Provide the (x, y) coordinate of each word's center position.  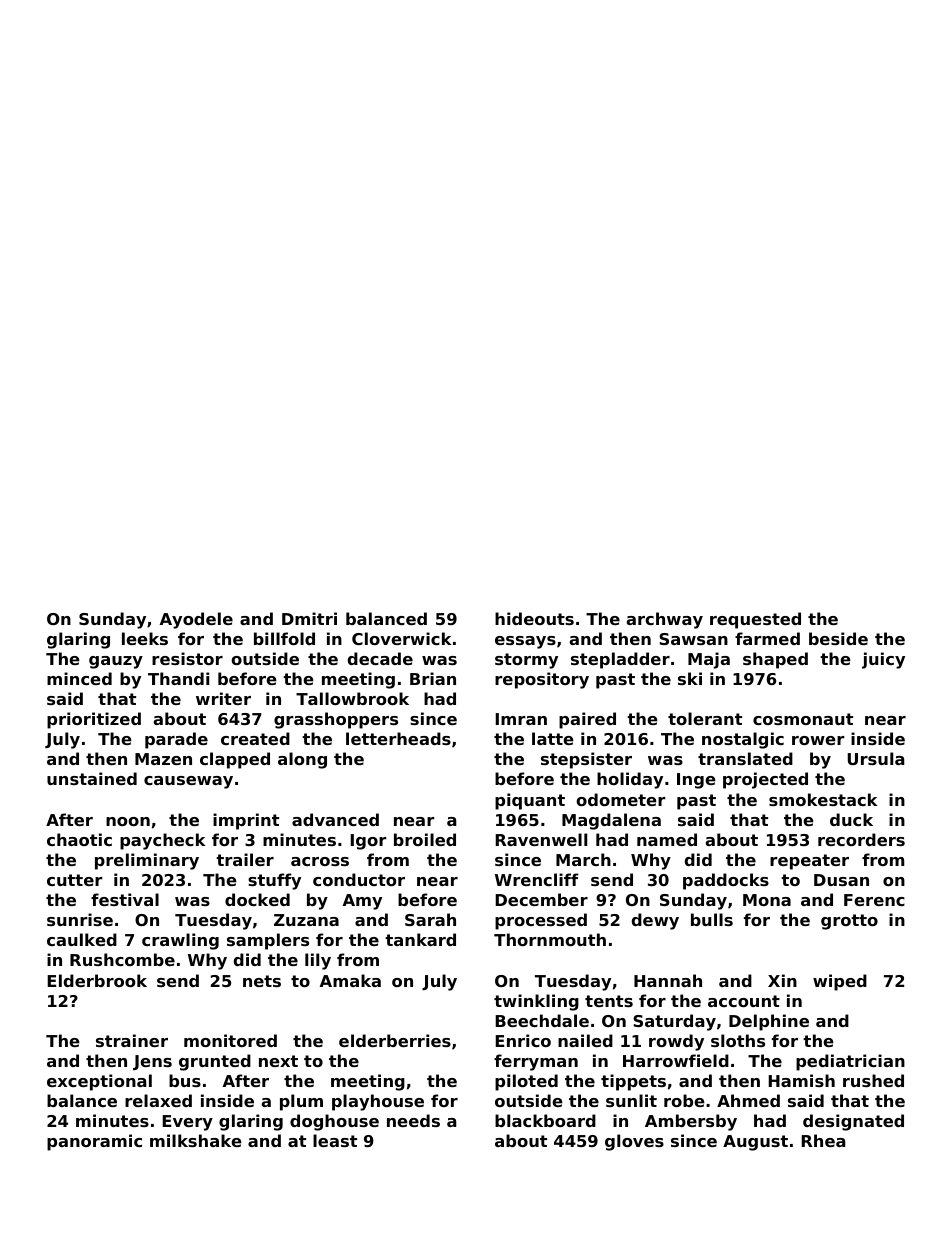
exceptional (99, 1082)
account (744, 1001)
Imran (521, 719)
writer (223, 698)
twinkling (536, 1002)
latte (553, 738)
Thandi (178, 678)
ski (690, 678)
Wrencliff (537, 879)
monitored (230, 1040)
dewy (655, 921)
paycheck (162, 841)
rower (818, 740)
